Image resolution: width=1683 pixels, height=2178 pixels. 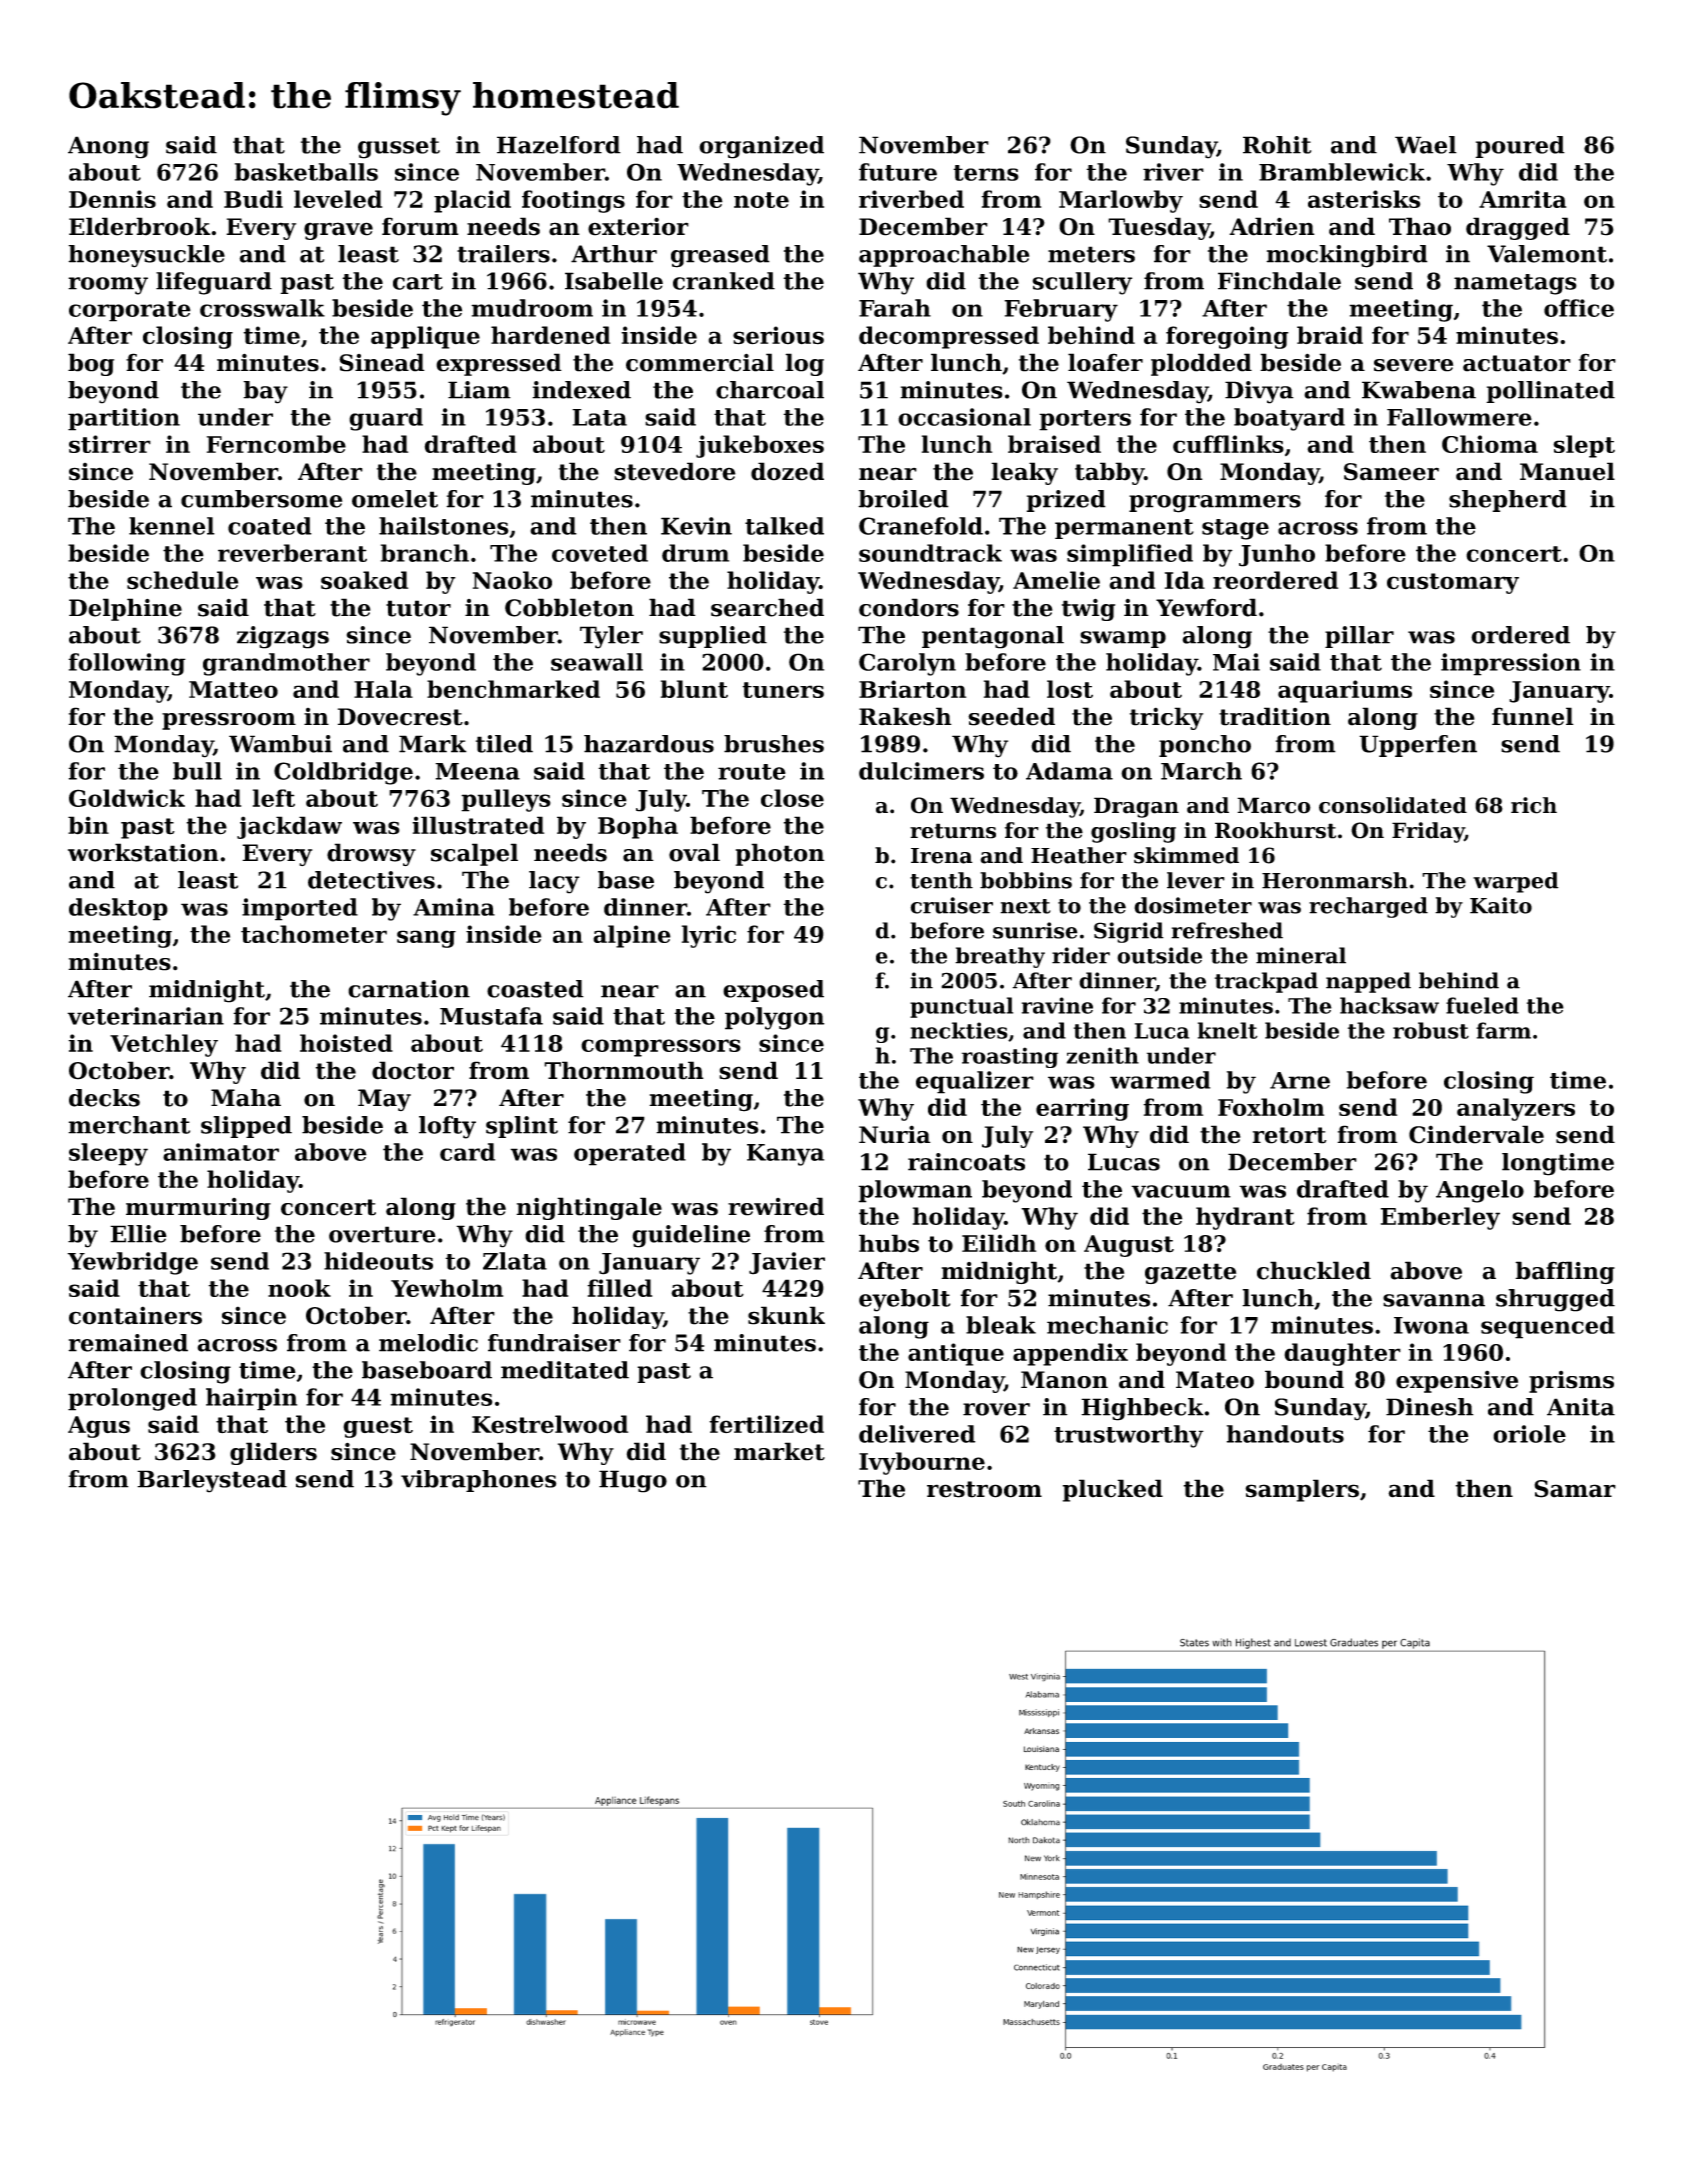 What do you see at coordinates (229, 721) in the screenshot?
I see `pressroom` at bounding box center [229, 721].
